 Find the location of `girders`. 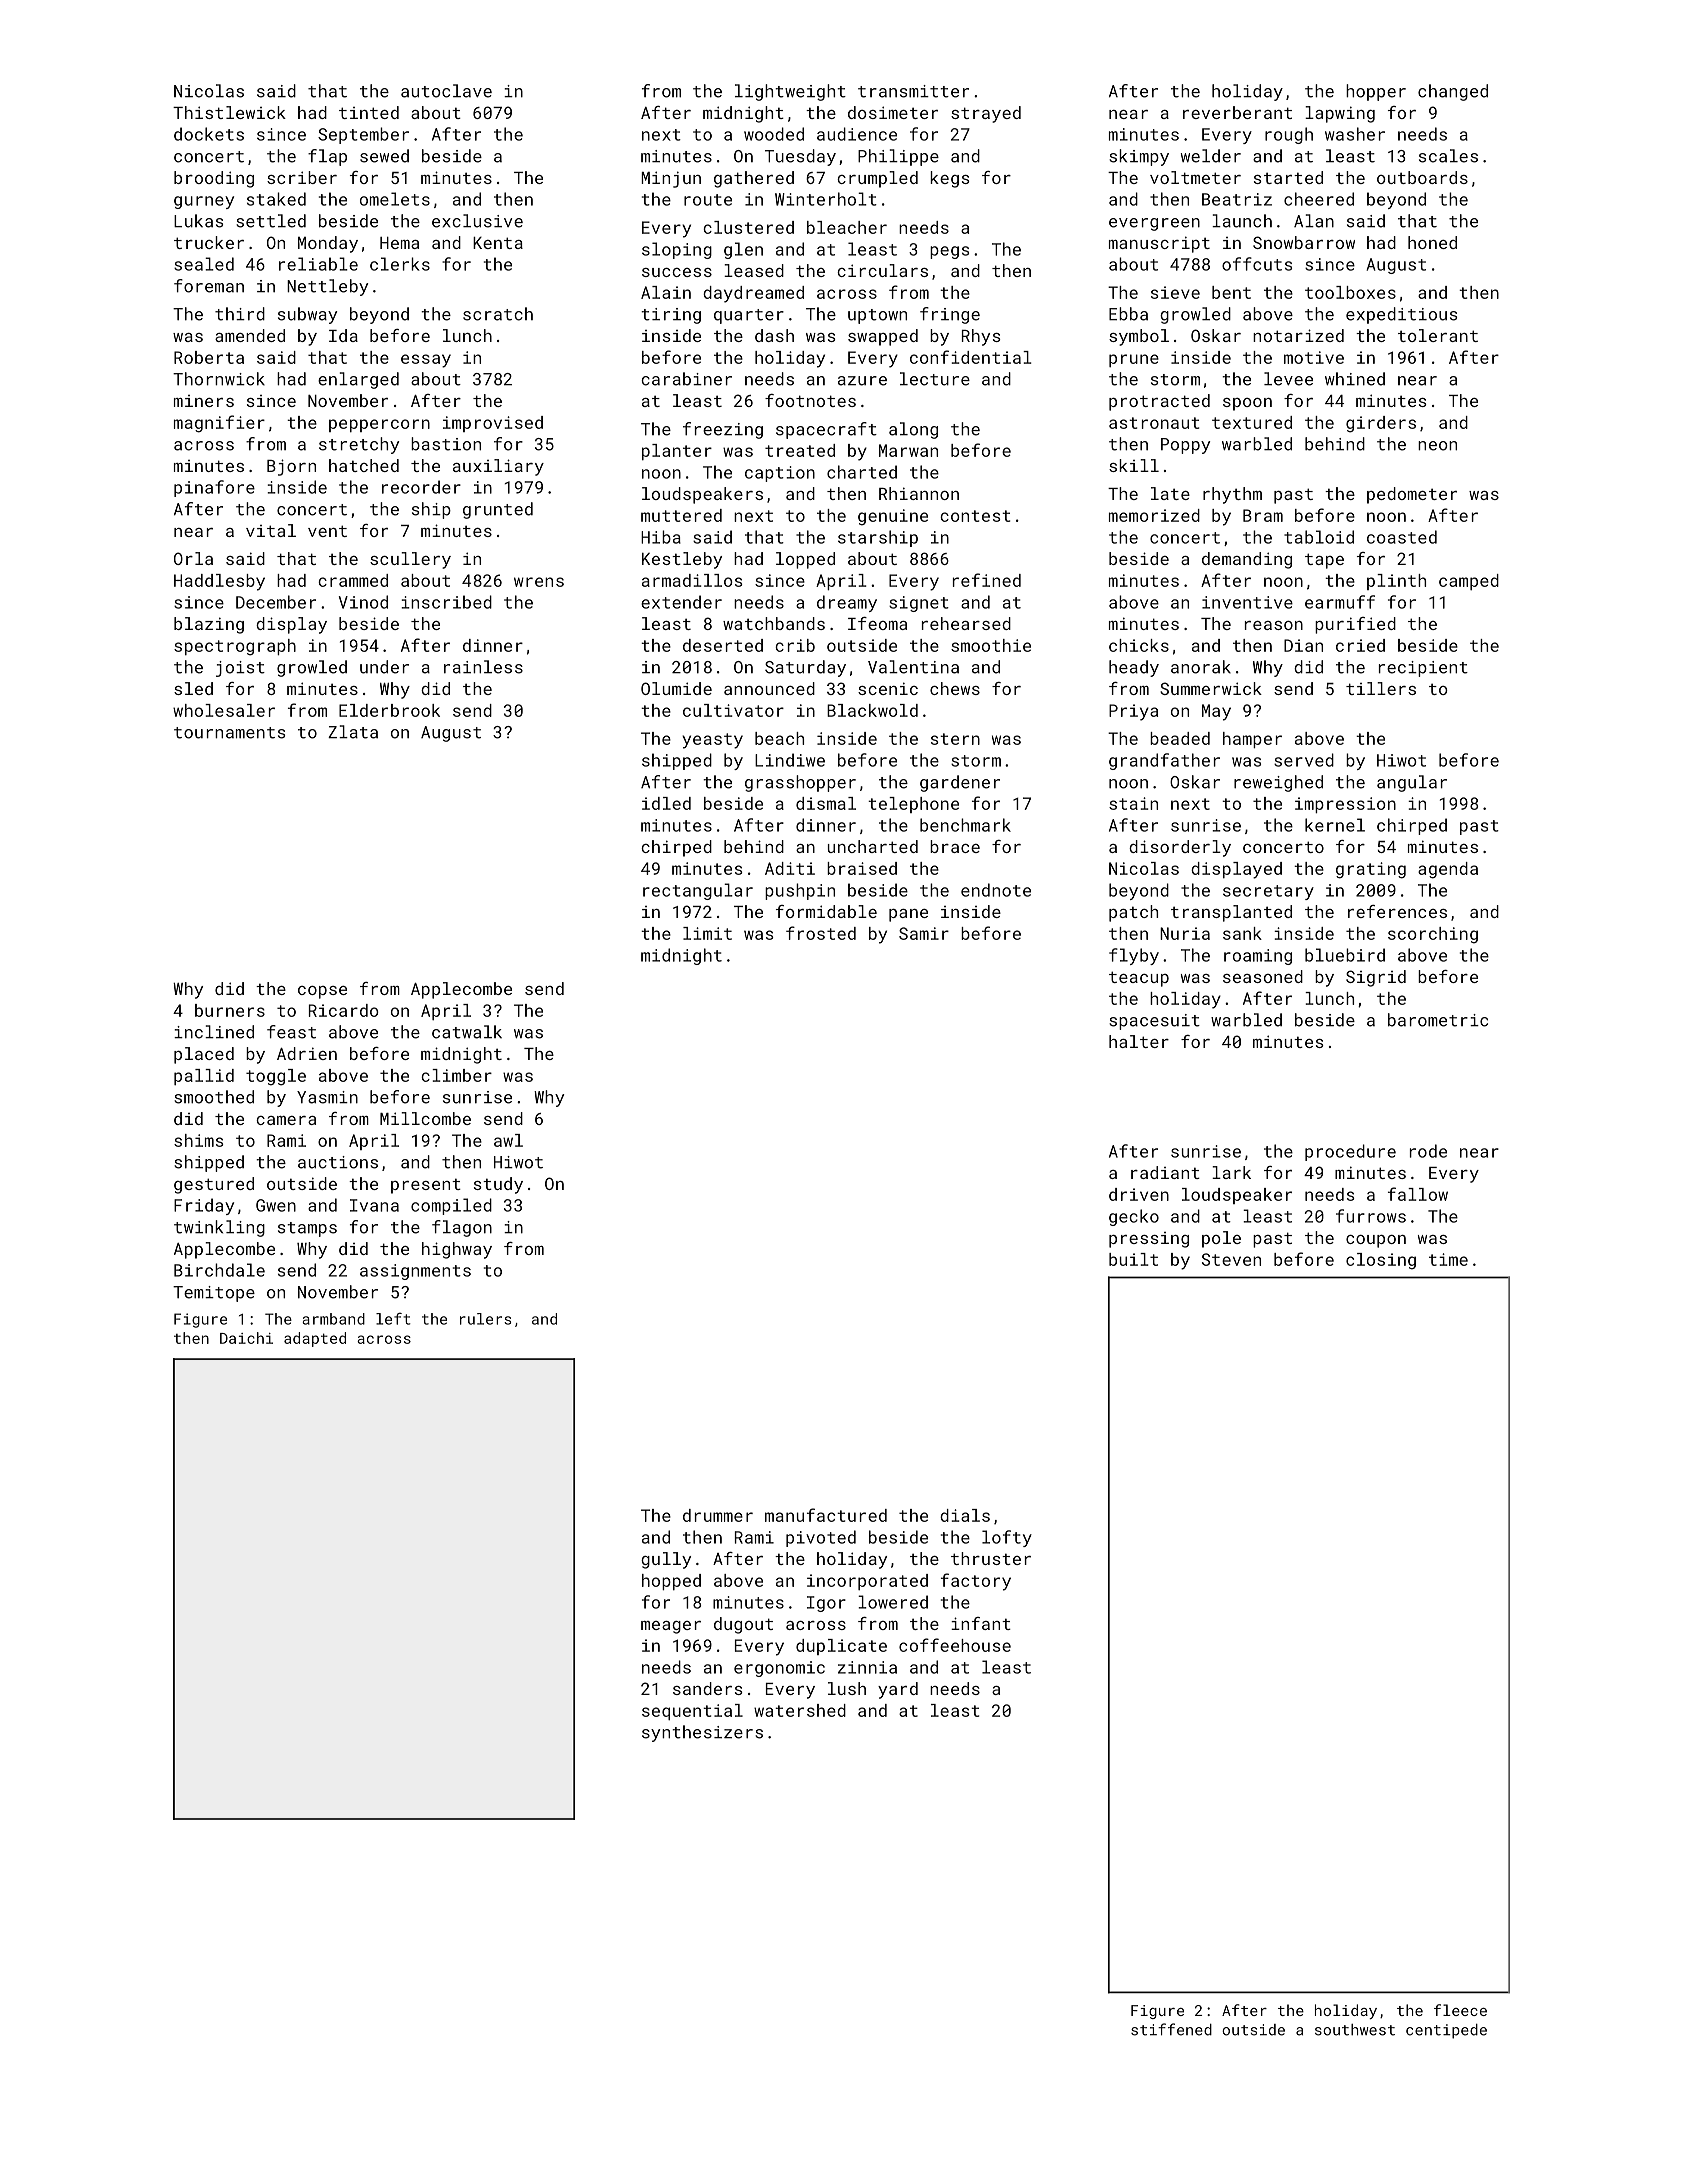

girders is located at coordinates (1381, 424).
